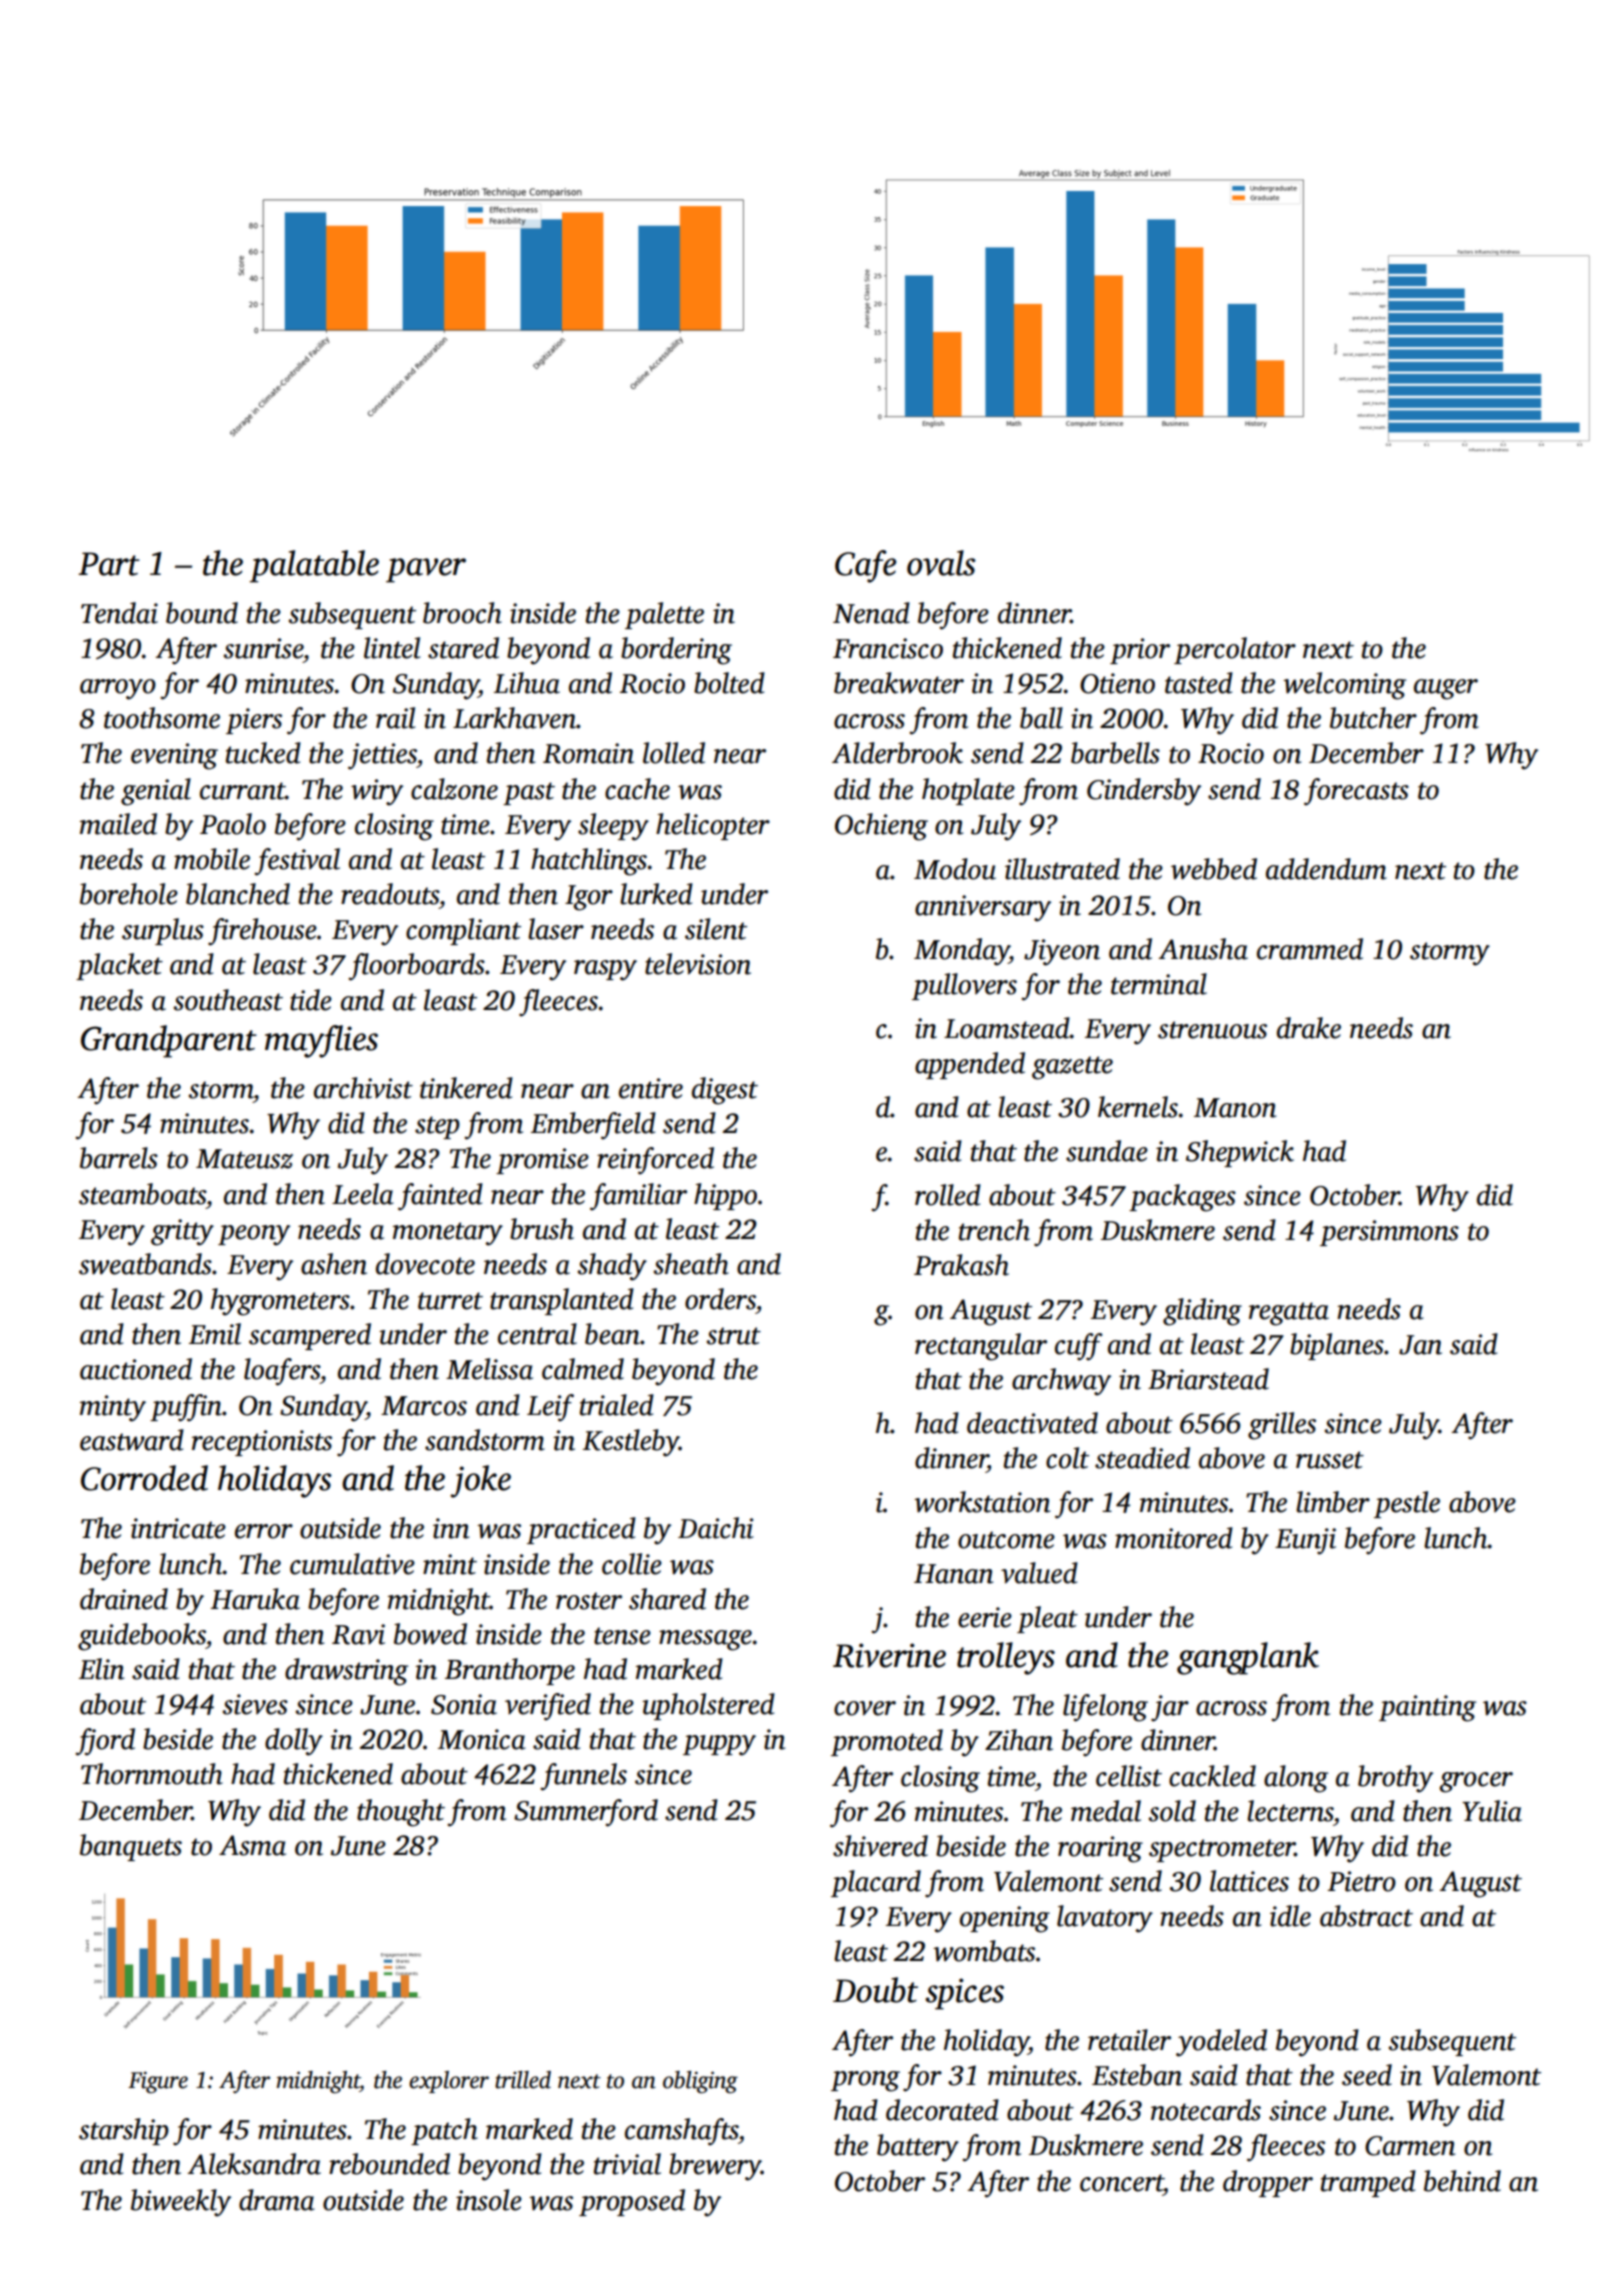  Describe the element at coordinates (1337, 1346) in the screenshot. I see `biplanes` at that location.
